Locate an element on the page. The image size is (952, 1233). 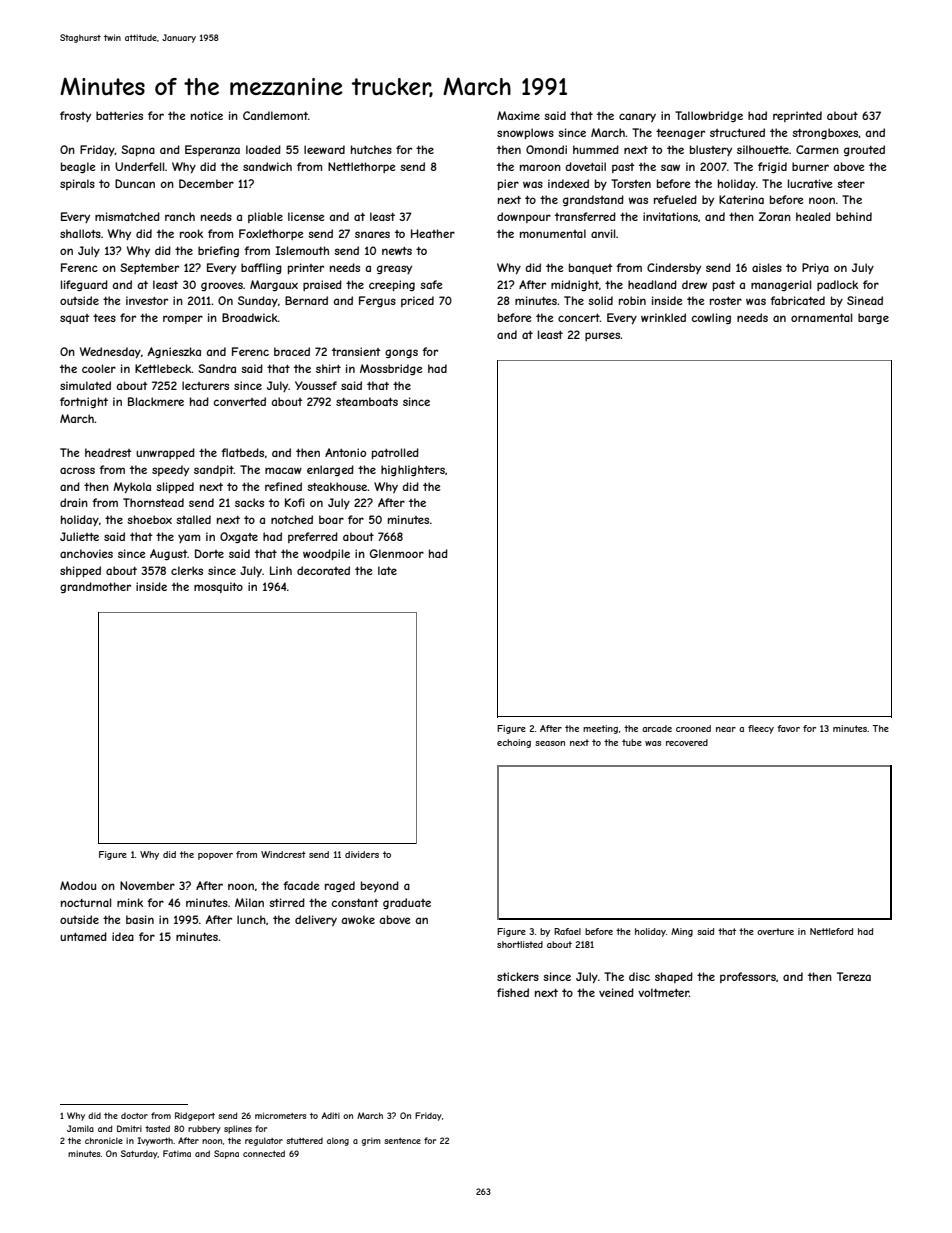
favor is located at coordinates (788, 728).
